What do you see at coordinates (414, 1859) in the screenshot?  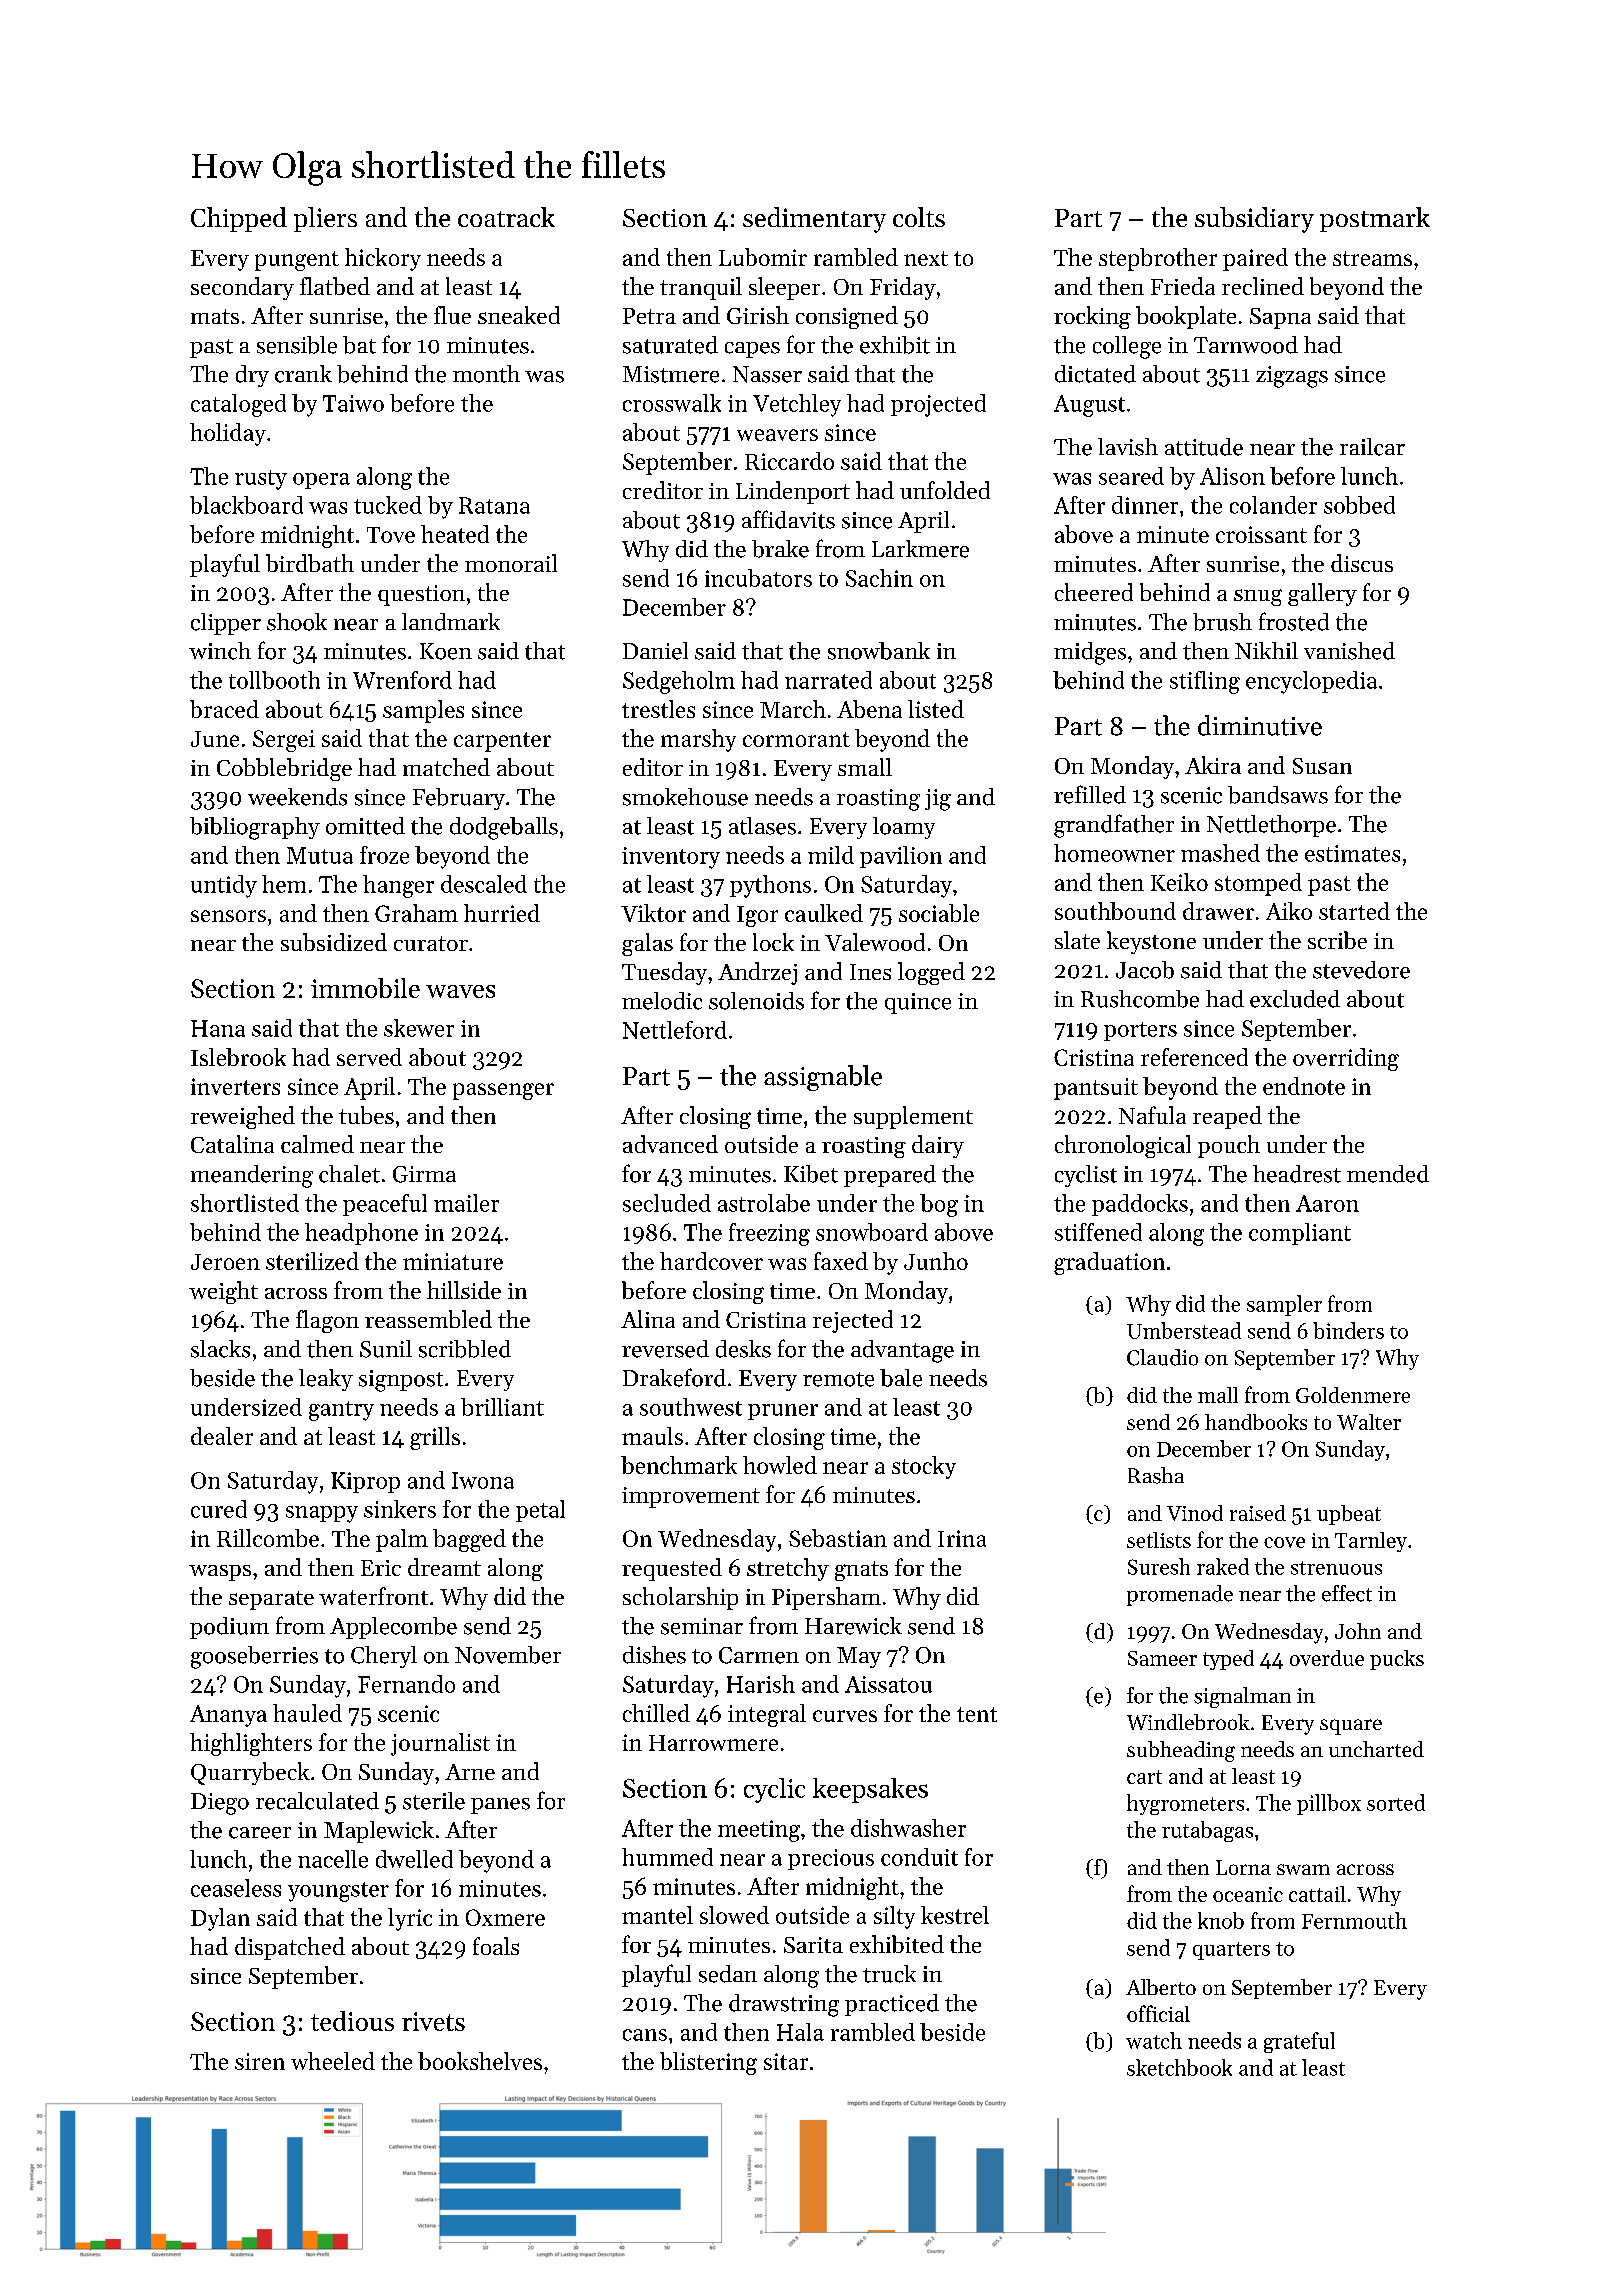 I see `dwelled` at bounding box center [414, 1859].
